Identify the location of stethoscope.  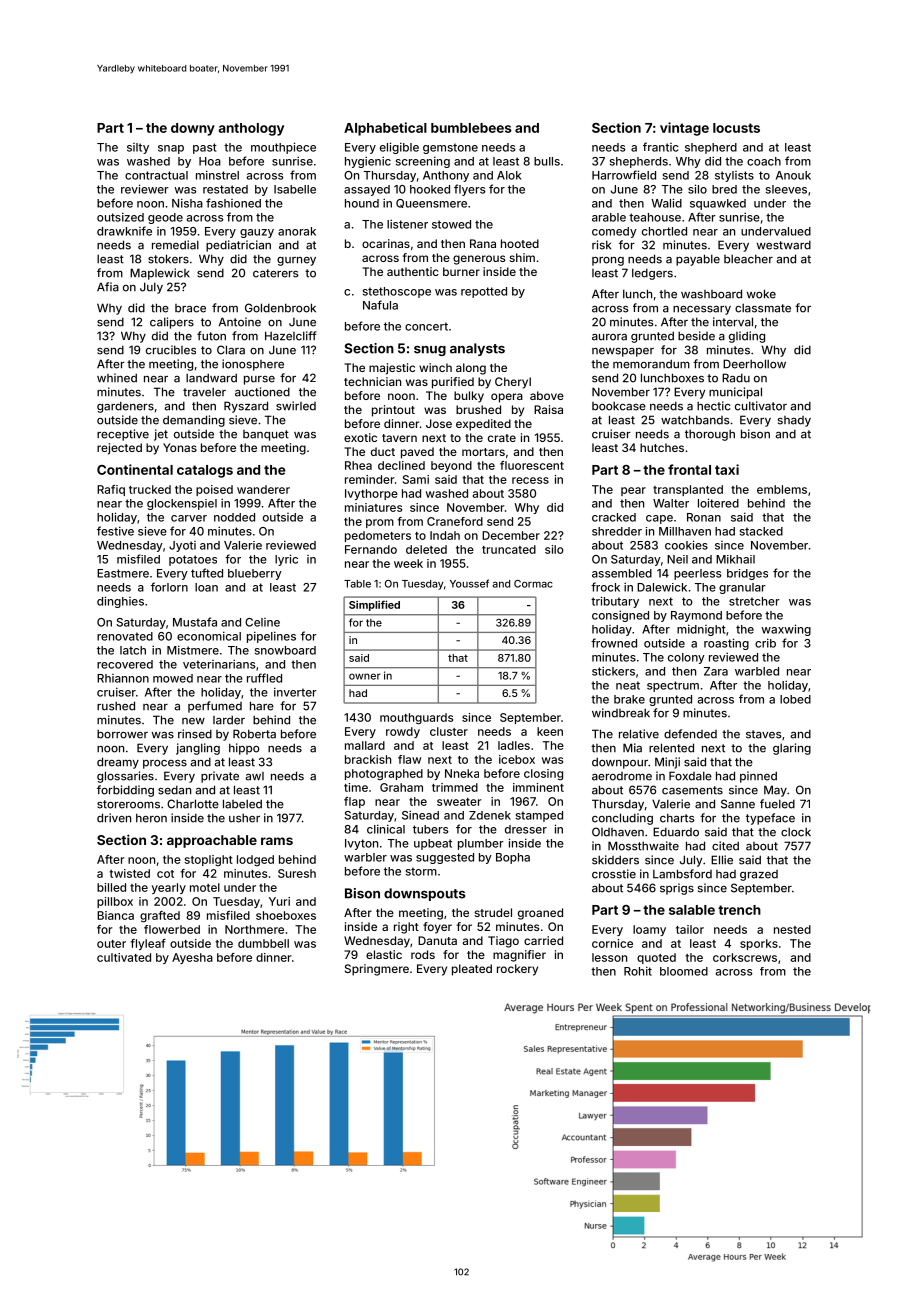
(397, 292).
